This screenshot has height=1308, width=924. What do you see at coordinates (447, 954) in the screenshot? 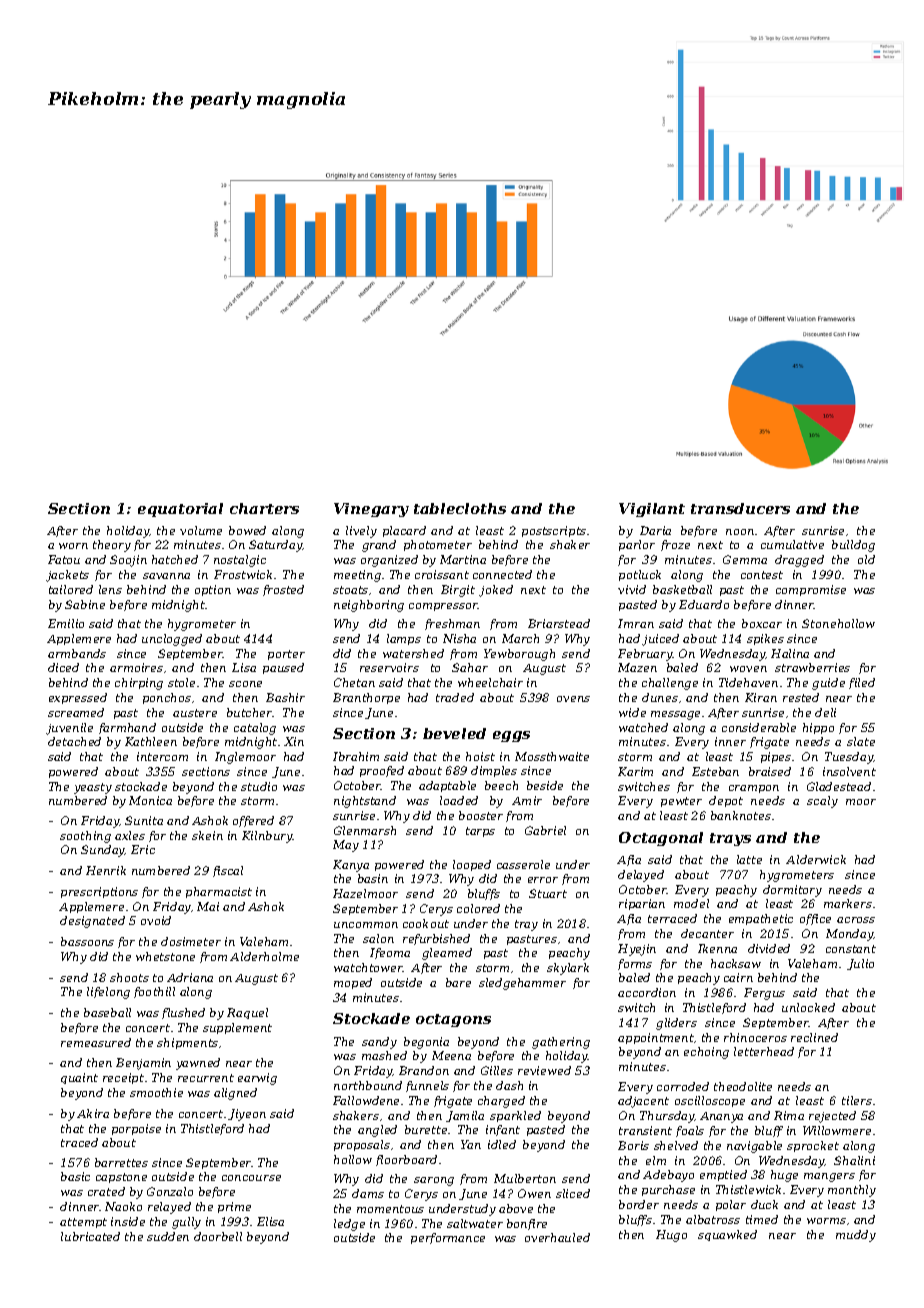
I see `gleamed` at bounding box center [447, 954].
